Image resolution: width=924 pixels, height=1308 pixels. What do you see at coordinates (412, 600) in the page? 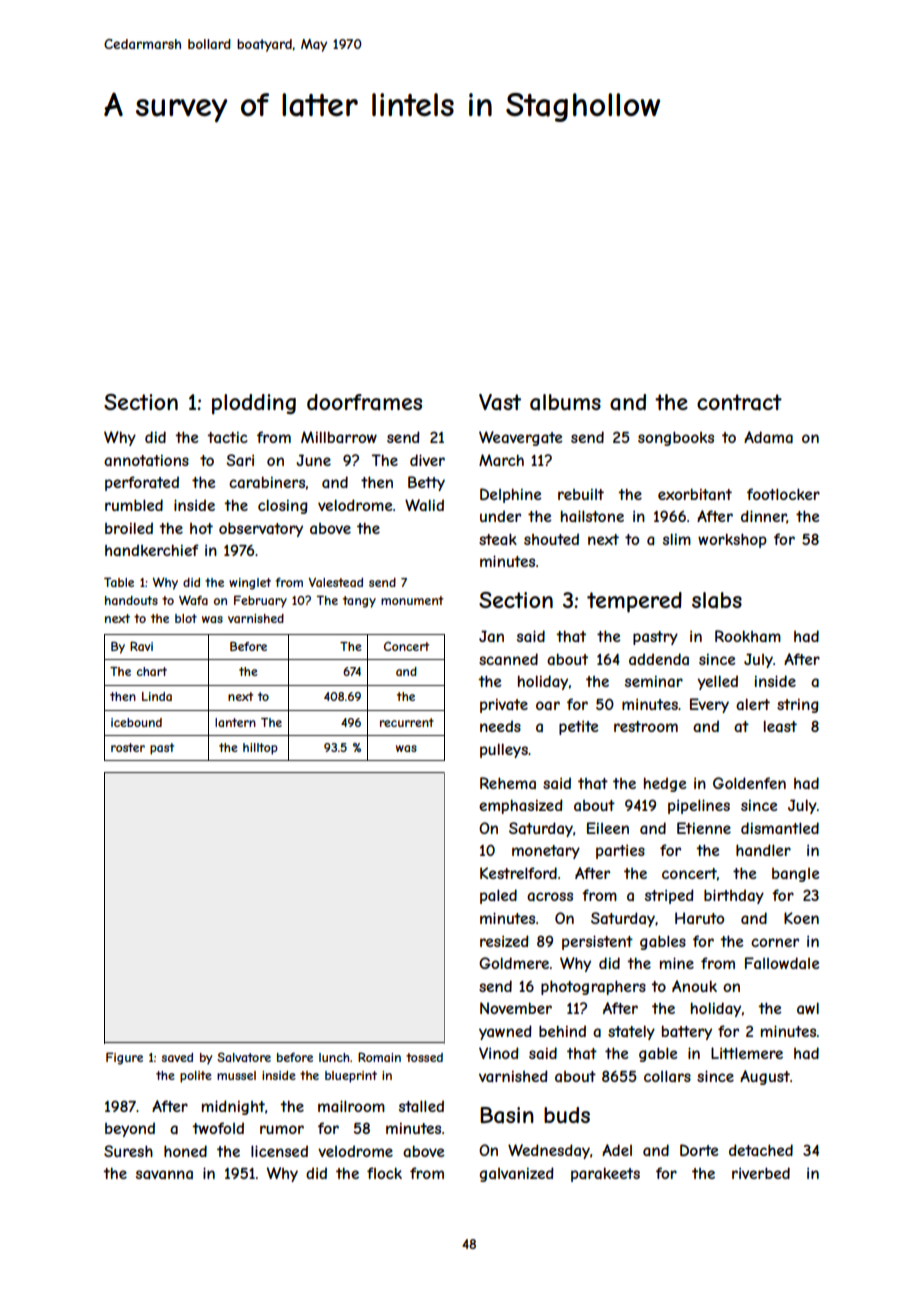
I see `monument` at bounding box center [412, 600].
